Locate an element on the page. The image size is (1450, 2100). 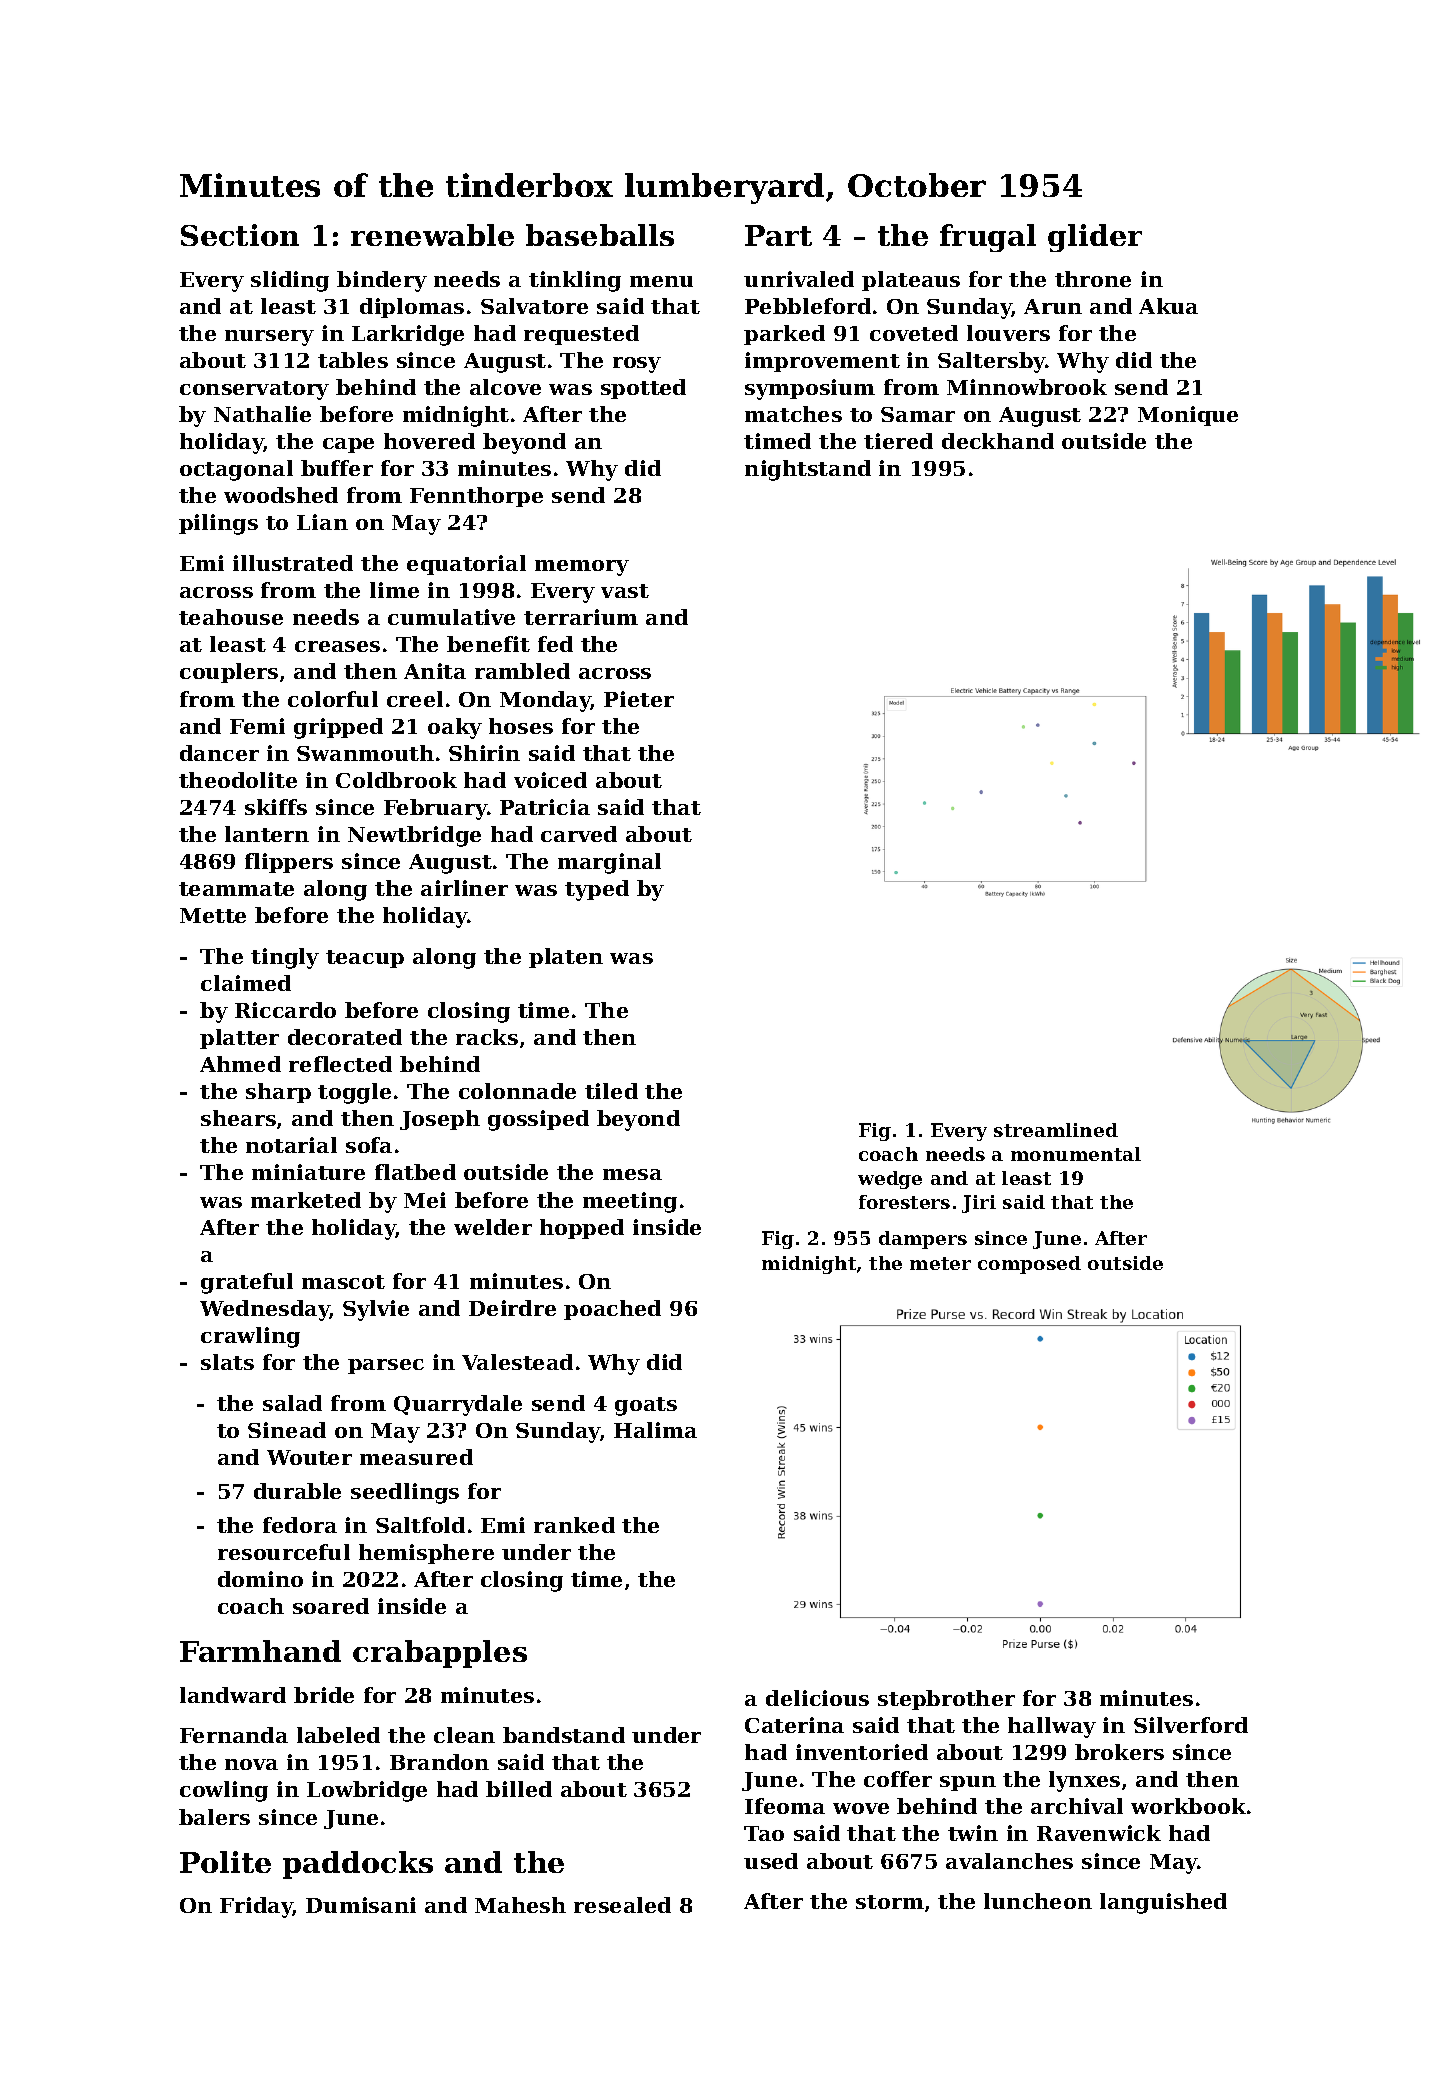
creases is located at coordinates (337, 646).
